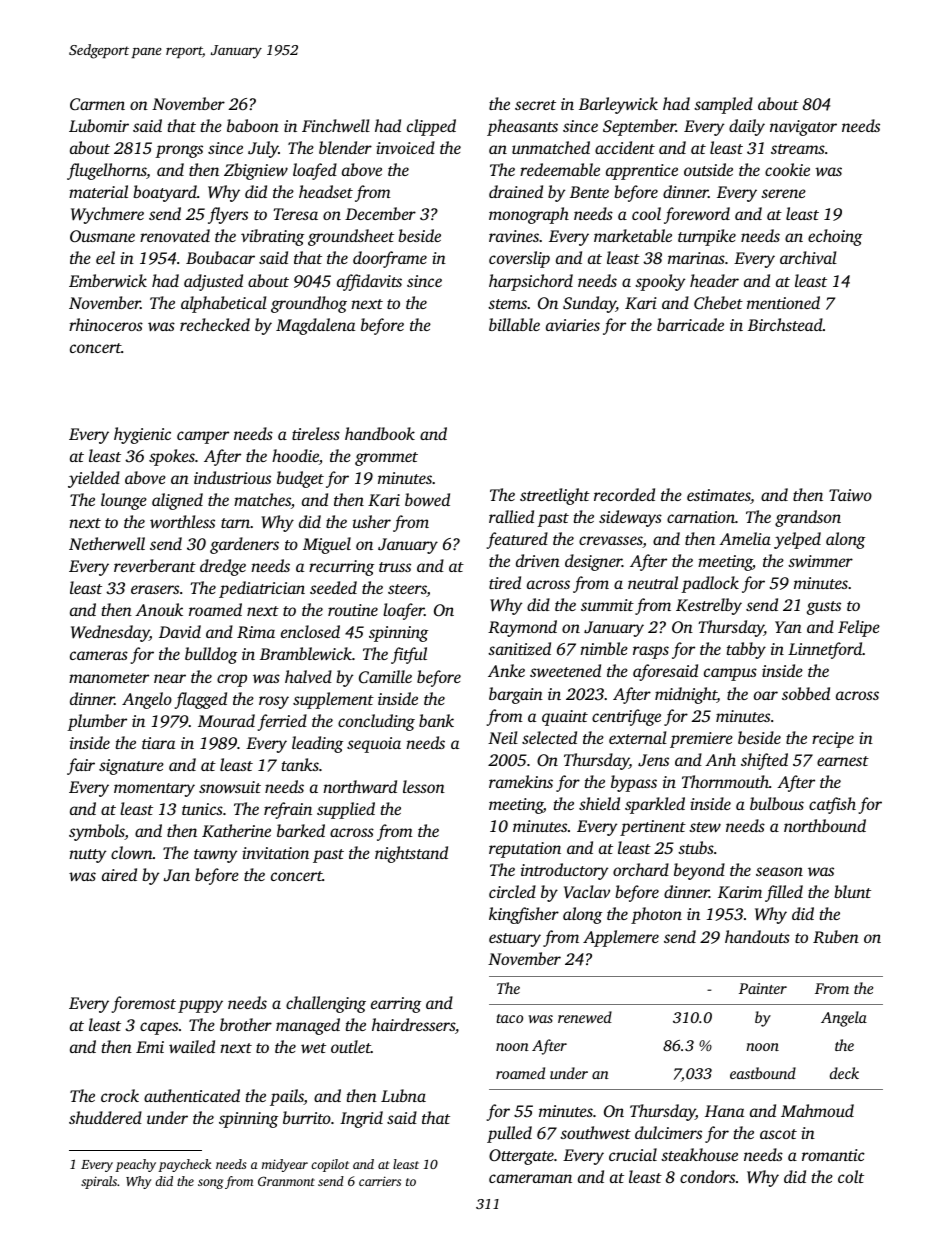 The height and width of the page is (1233, 952). What do you see at coordinates (785, 324) in the page?
I see `Birchstead` at bounding box center [785, 324].
